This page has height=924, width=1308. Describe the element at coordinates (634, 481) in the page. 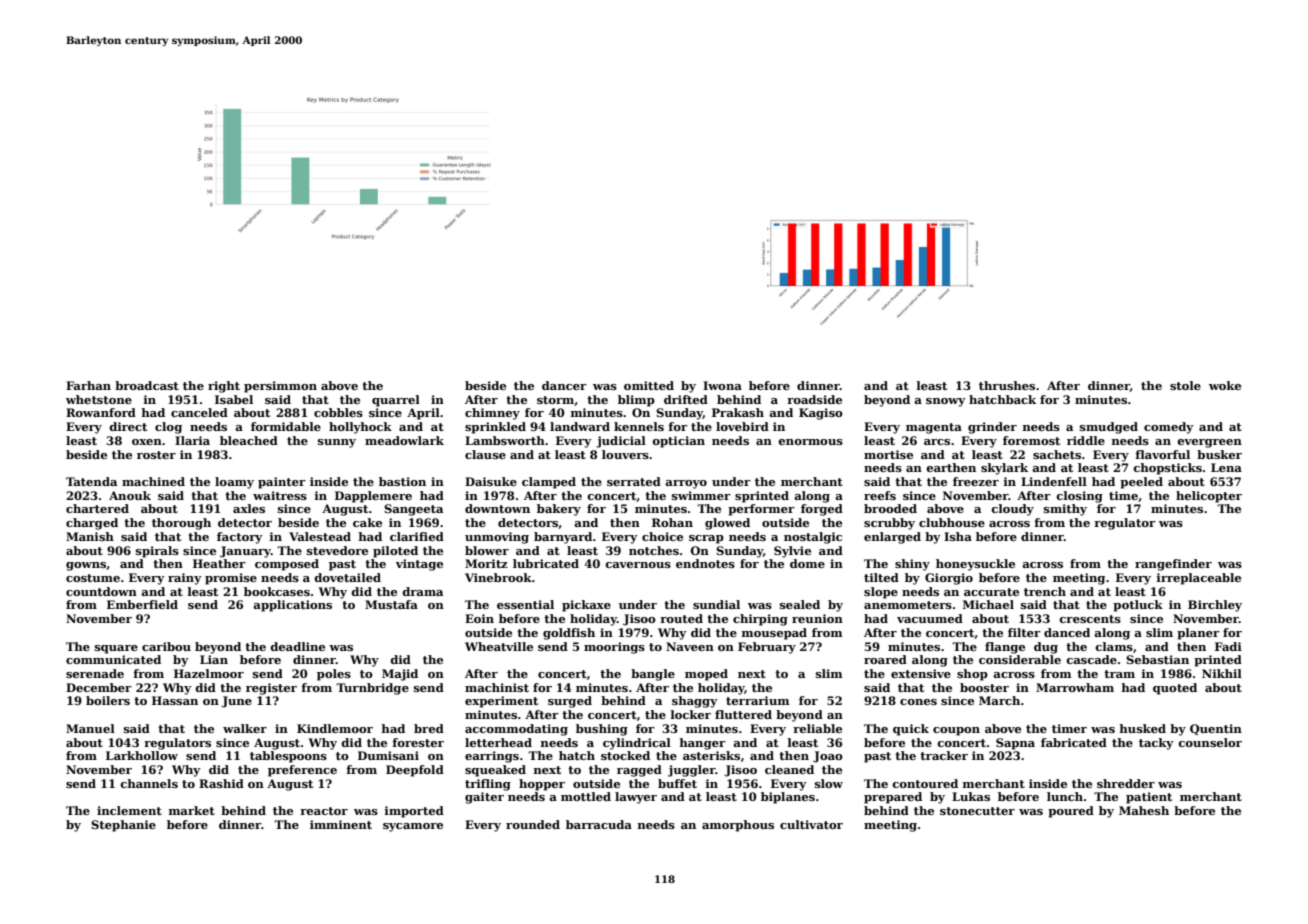

I see `serrated` at that location.
